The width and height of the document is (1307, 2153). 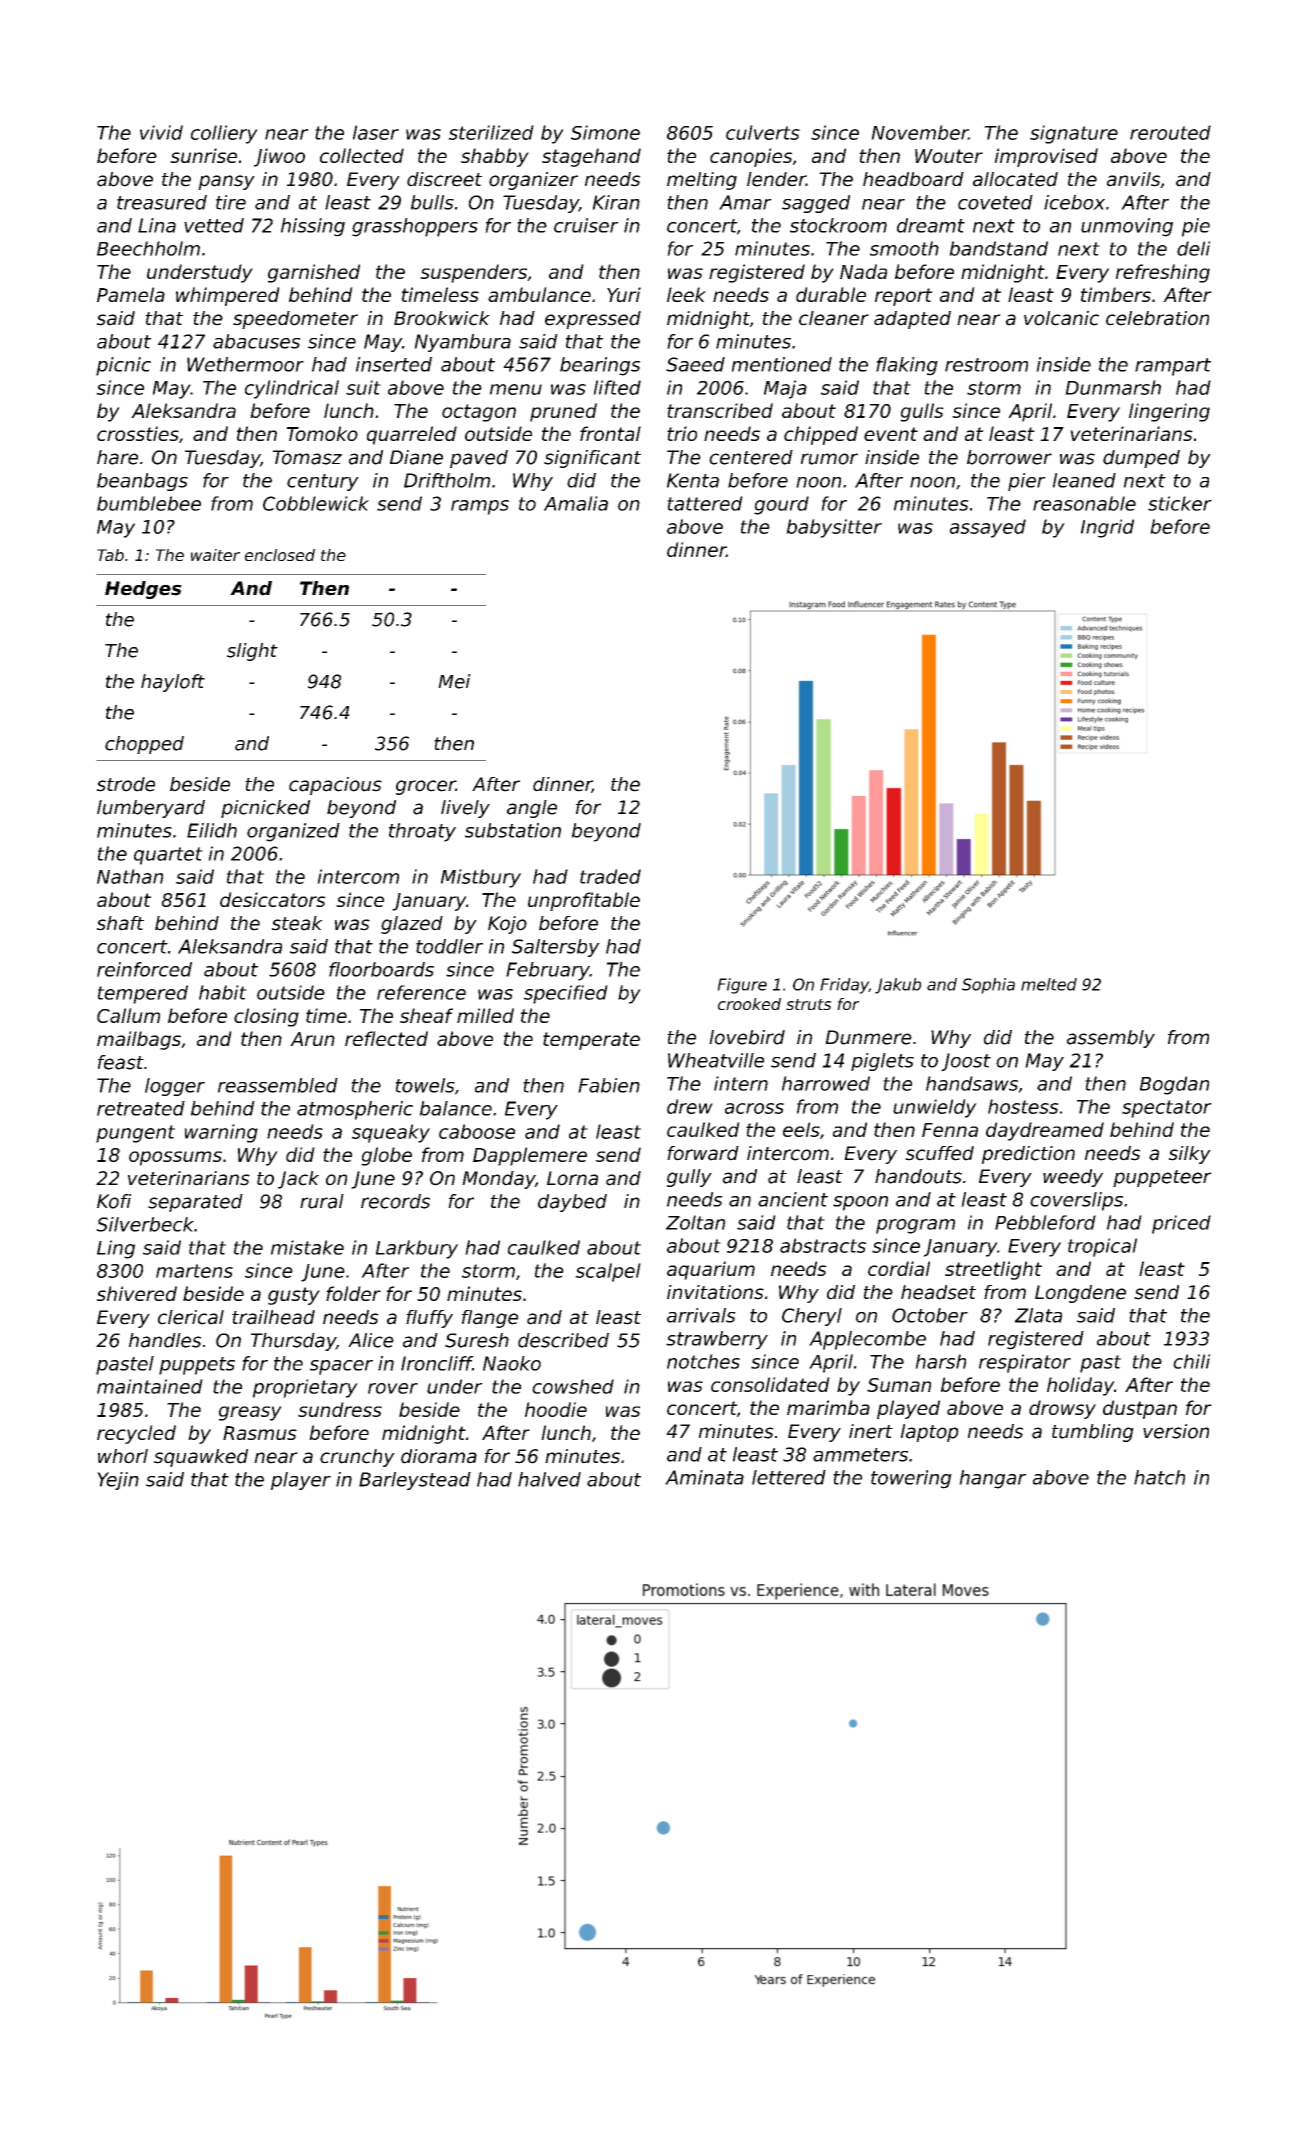 I want to click on feast, so click(x=121, y=1062).
